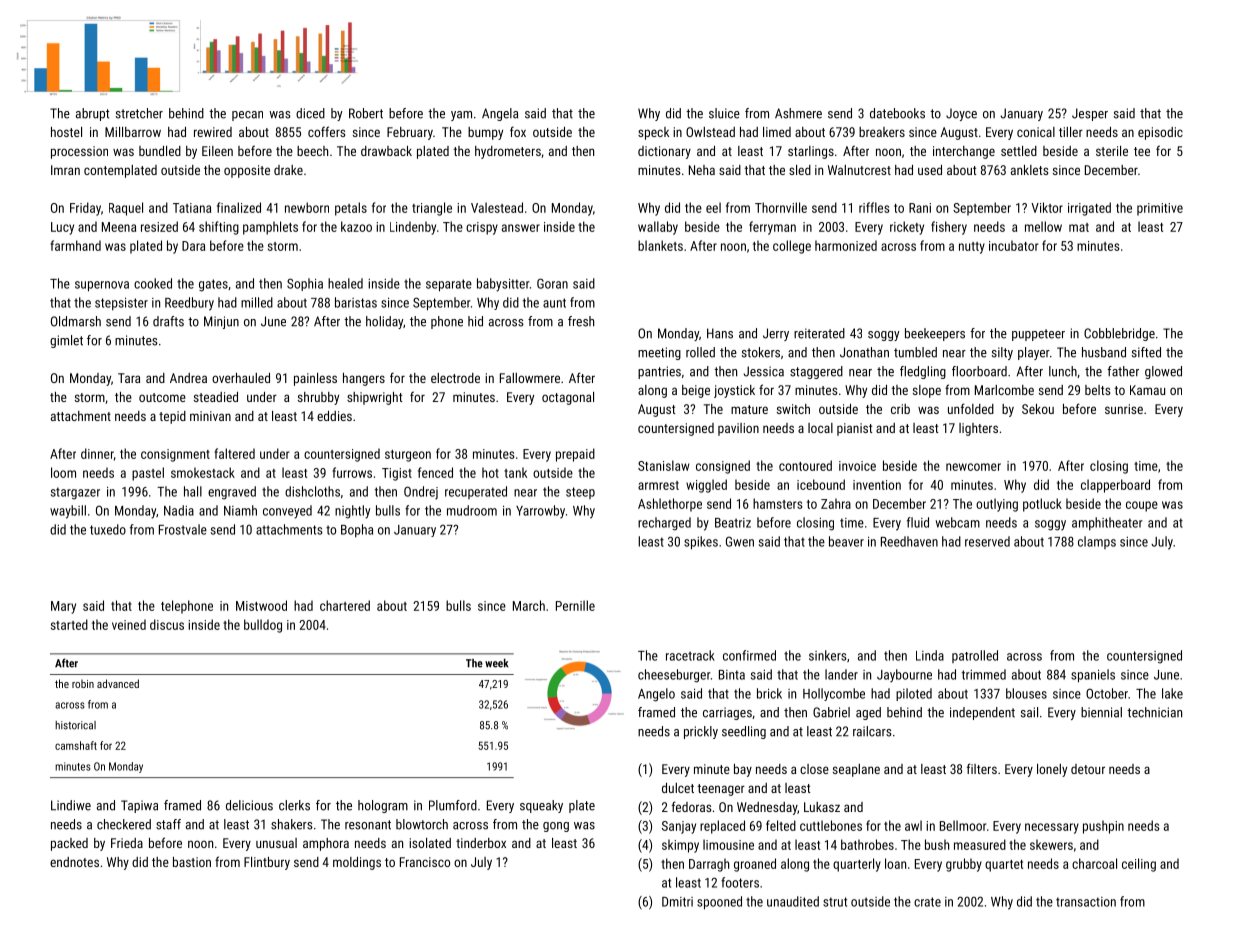 This image has height=952, width=1233. I want to click on Flintbury, so click(267, 863).
